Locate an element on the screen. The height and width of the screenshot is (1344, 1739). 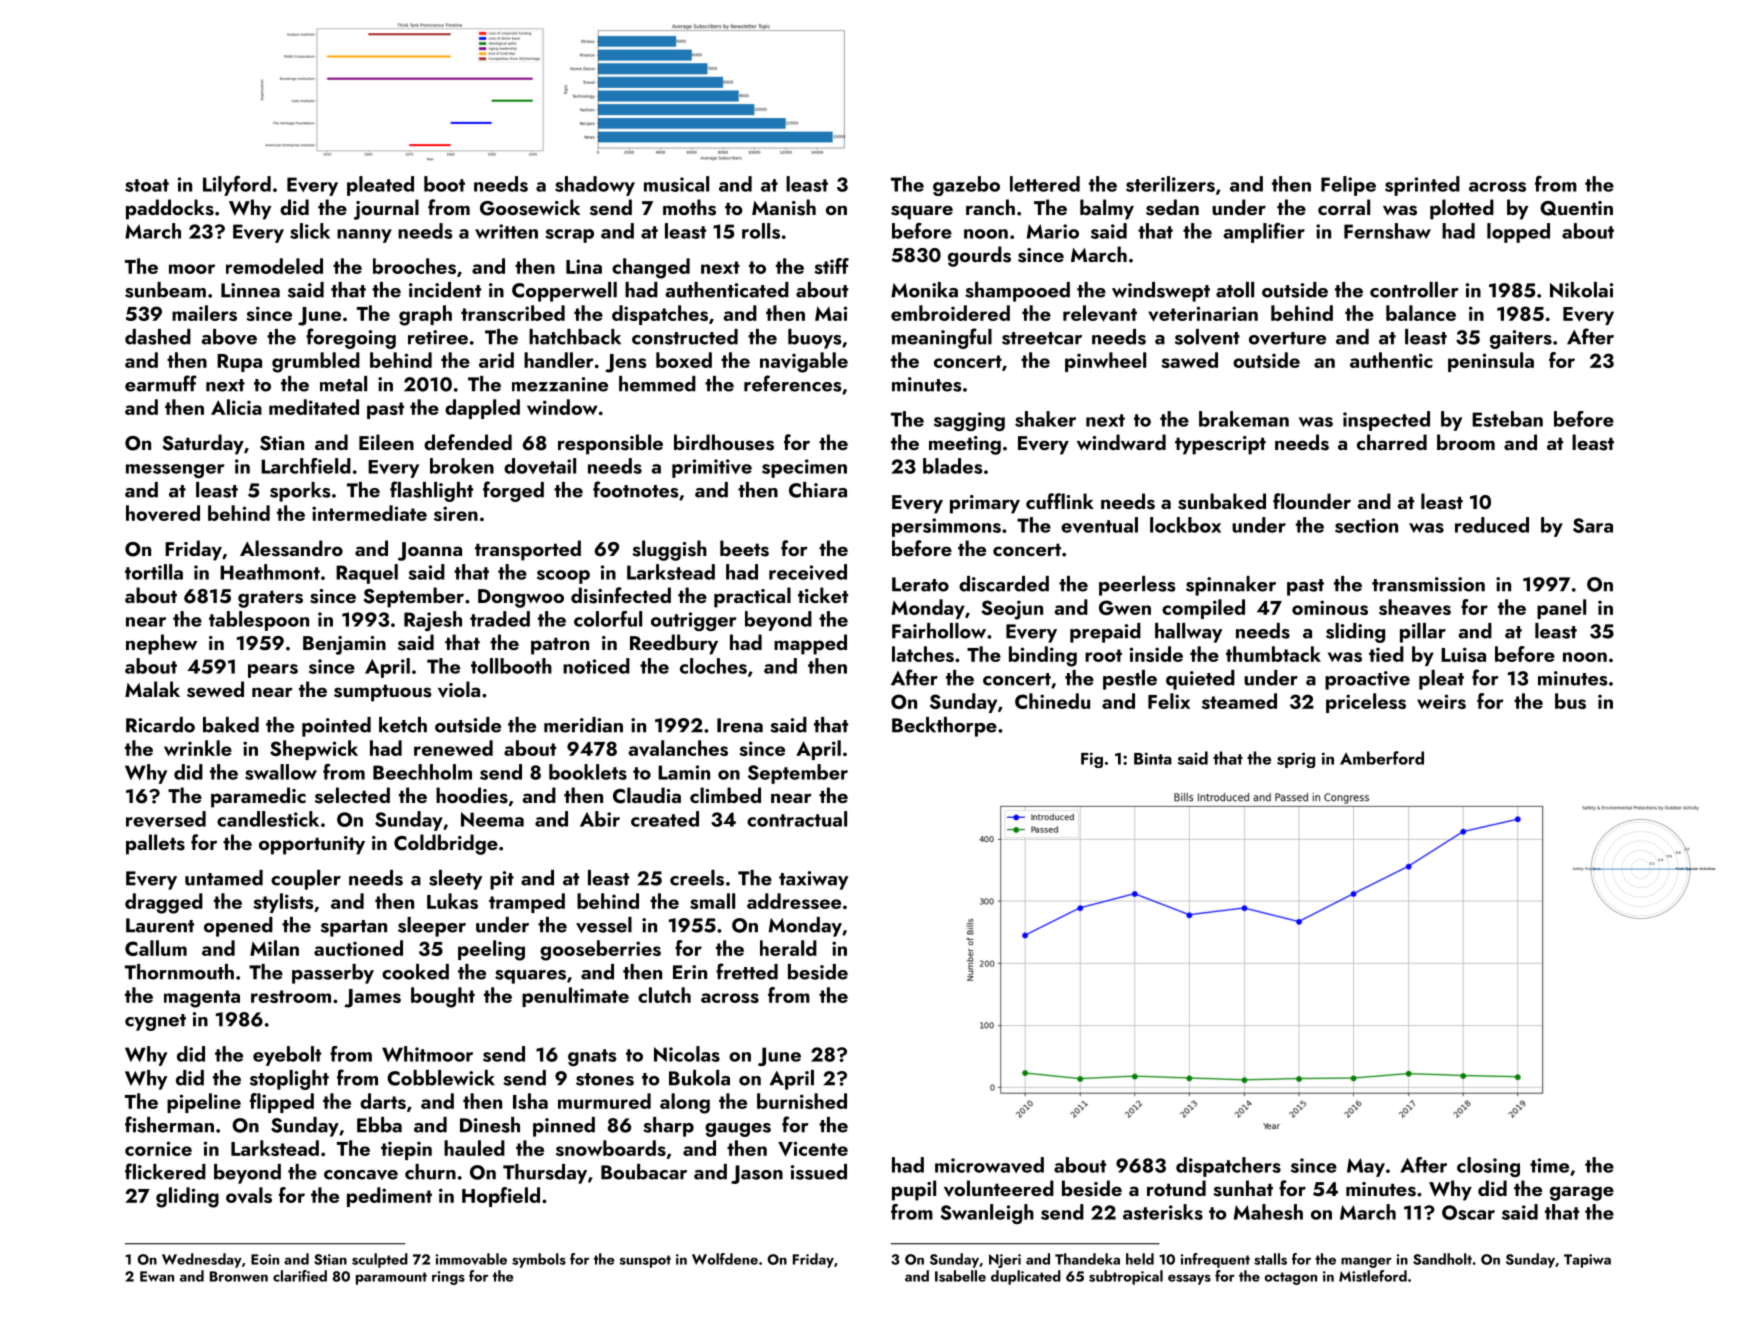
Bronwen is located at coordinates (239, 1276).
